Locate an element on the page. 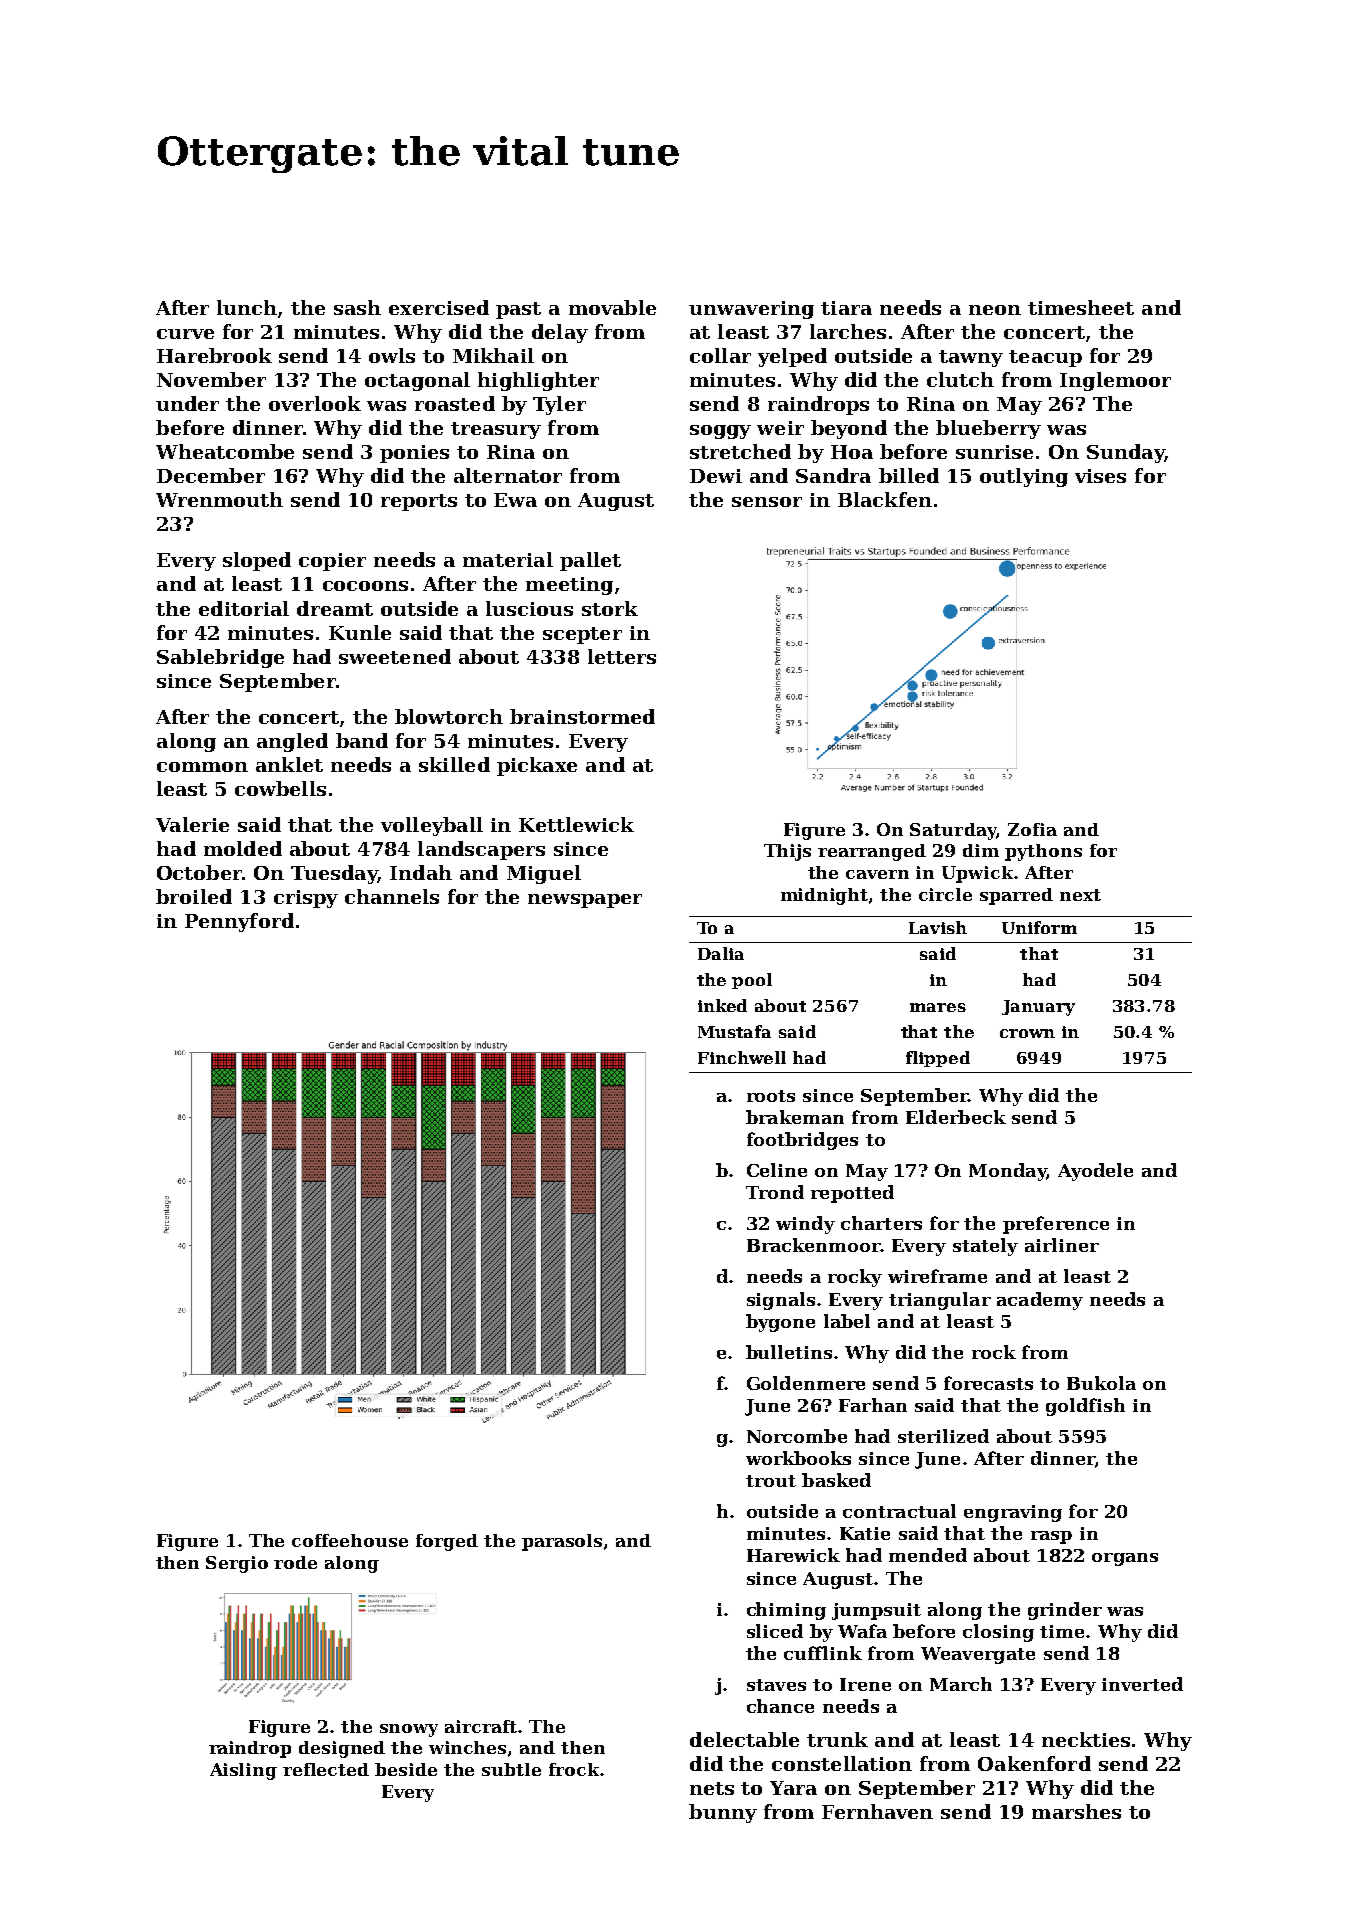 This document has height=1907, width=1348. bunny is located at coordinates (723, 1813).
